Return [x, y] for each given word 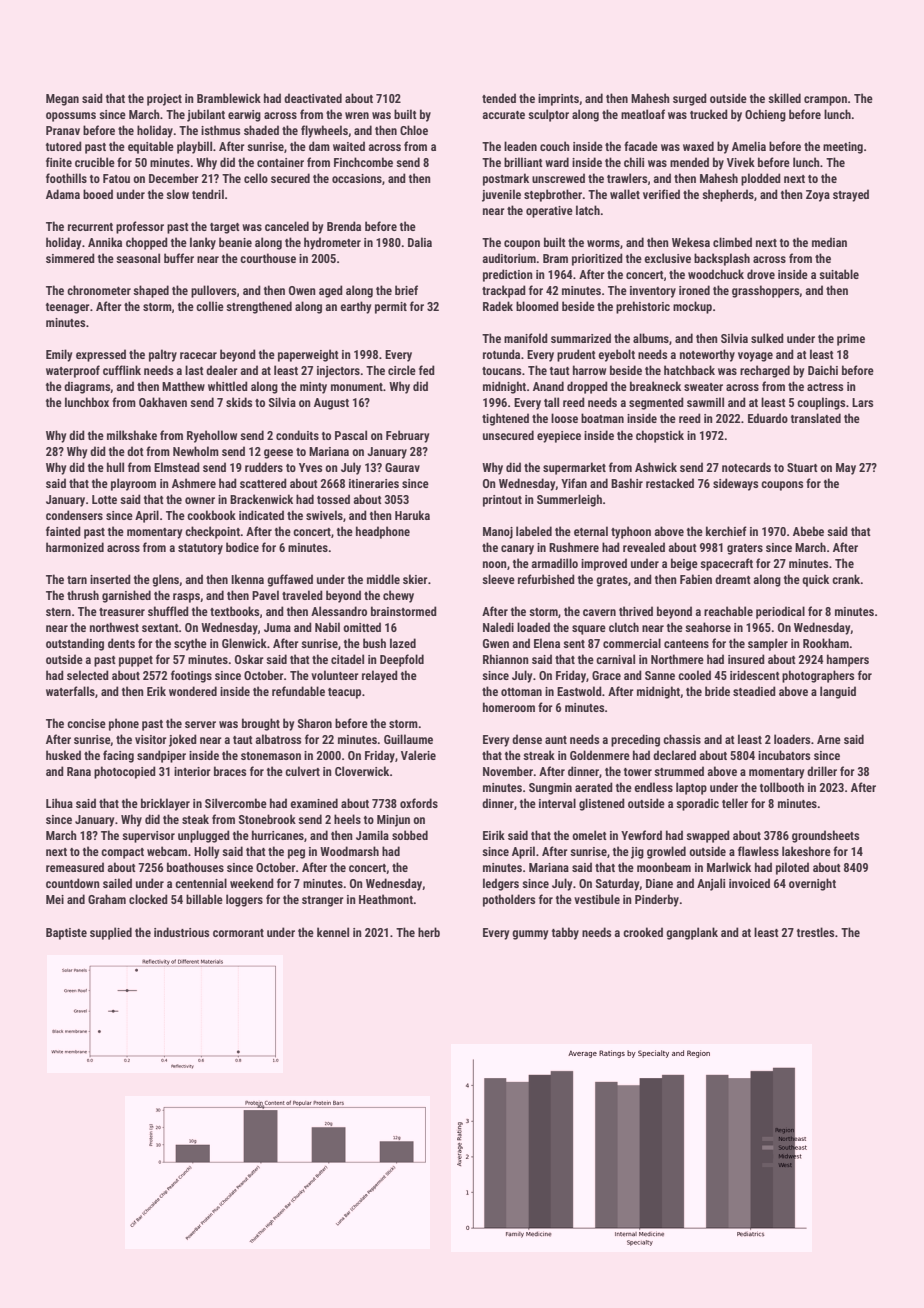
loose [564, 418]
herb [429, 932]
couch [555, 146]
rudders [264, 467]
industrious [181, 932]
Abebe [808, 531]
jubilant [206, 115]
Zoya [818, 196]
